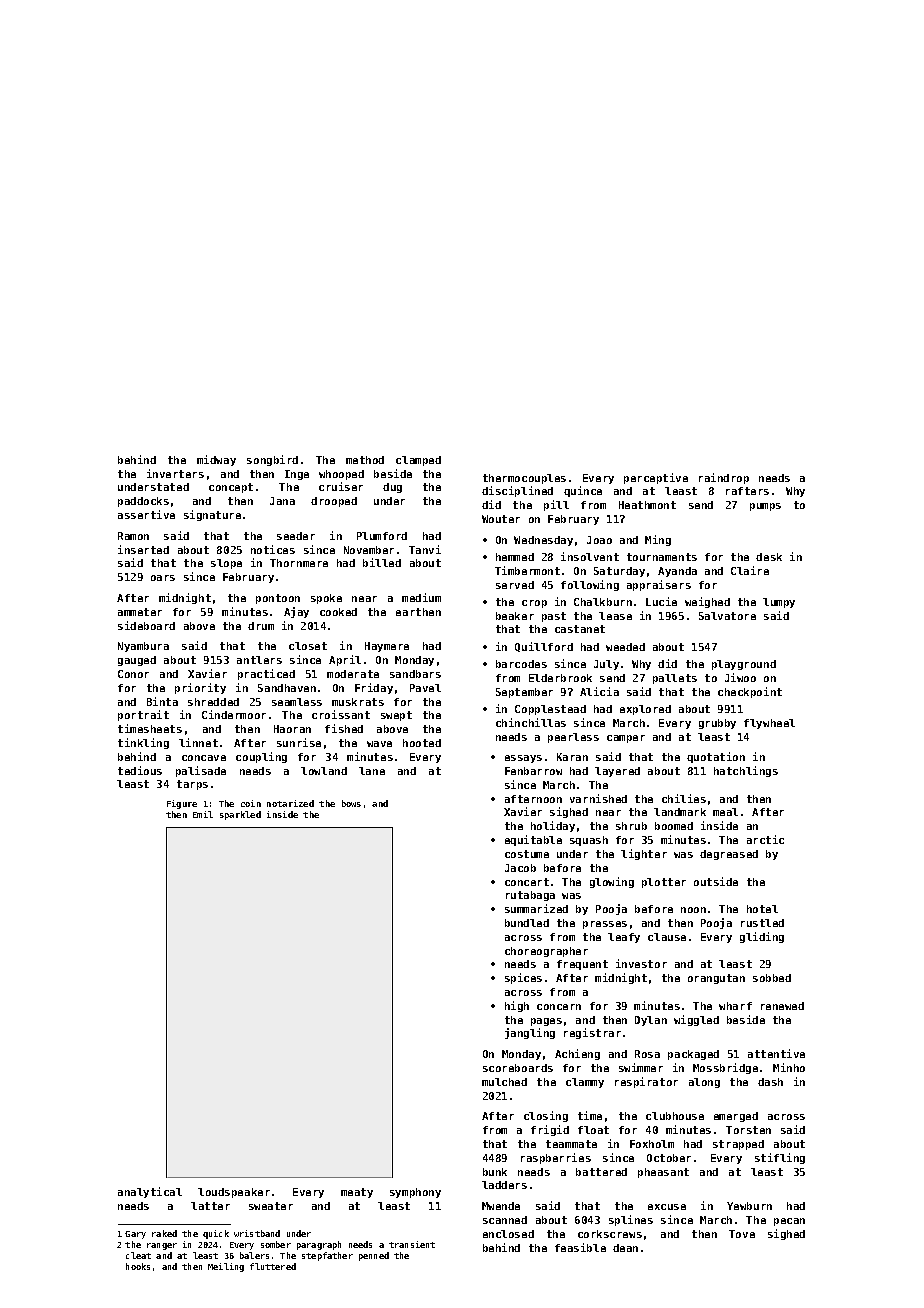 The width and height of the screenshot is (924, 1308). Describe the element at coordinates (351, 803) in the screenshot. I see `bows` at that location.
